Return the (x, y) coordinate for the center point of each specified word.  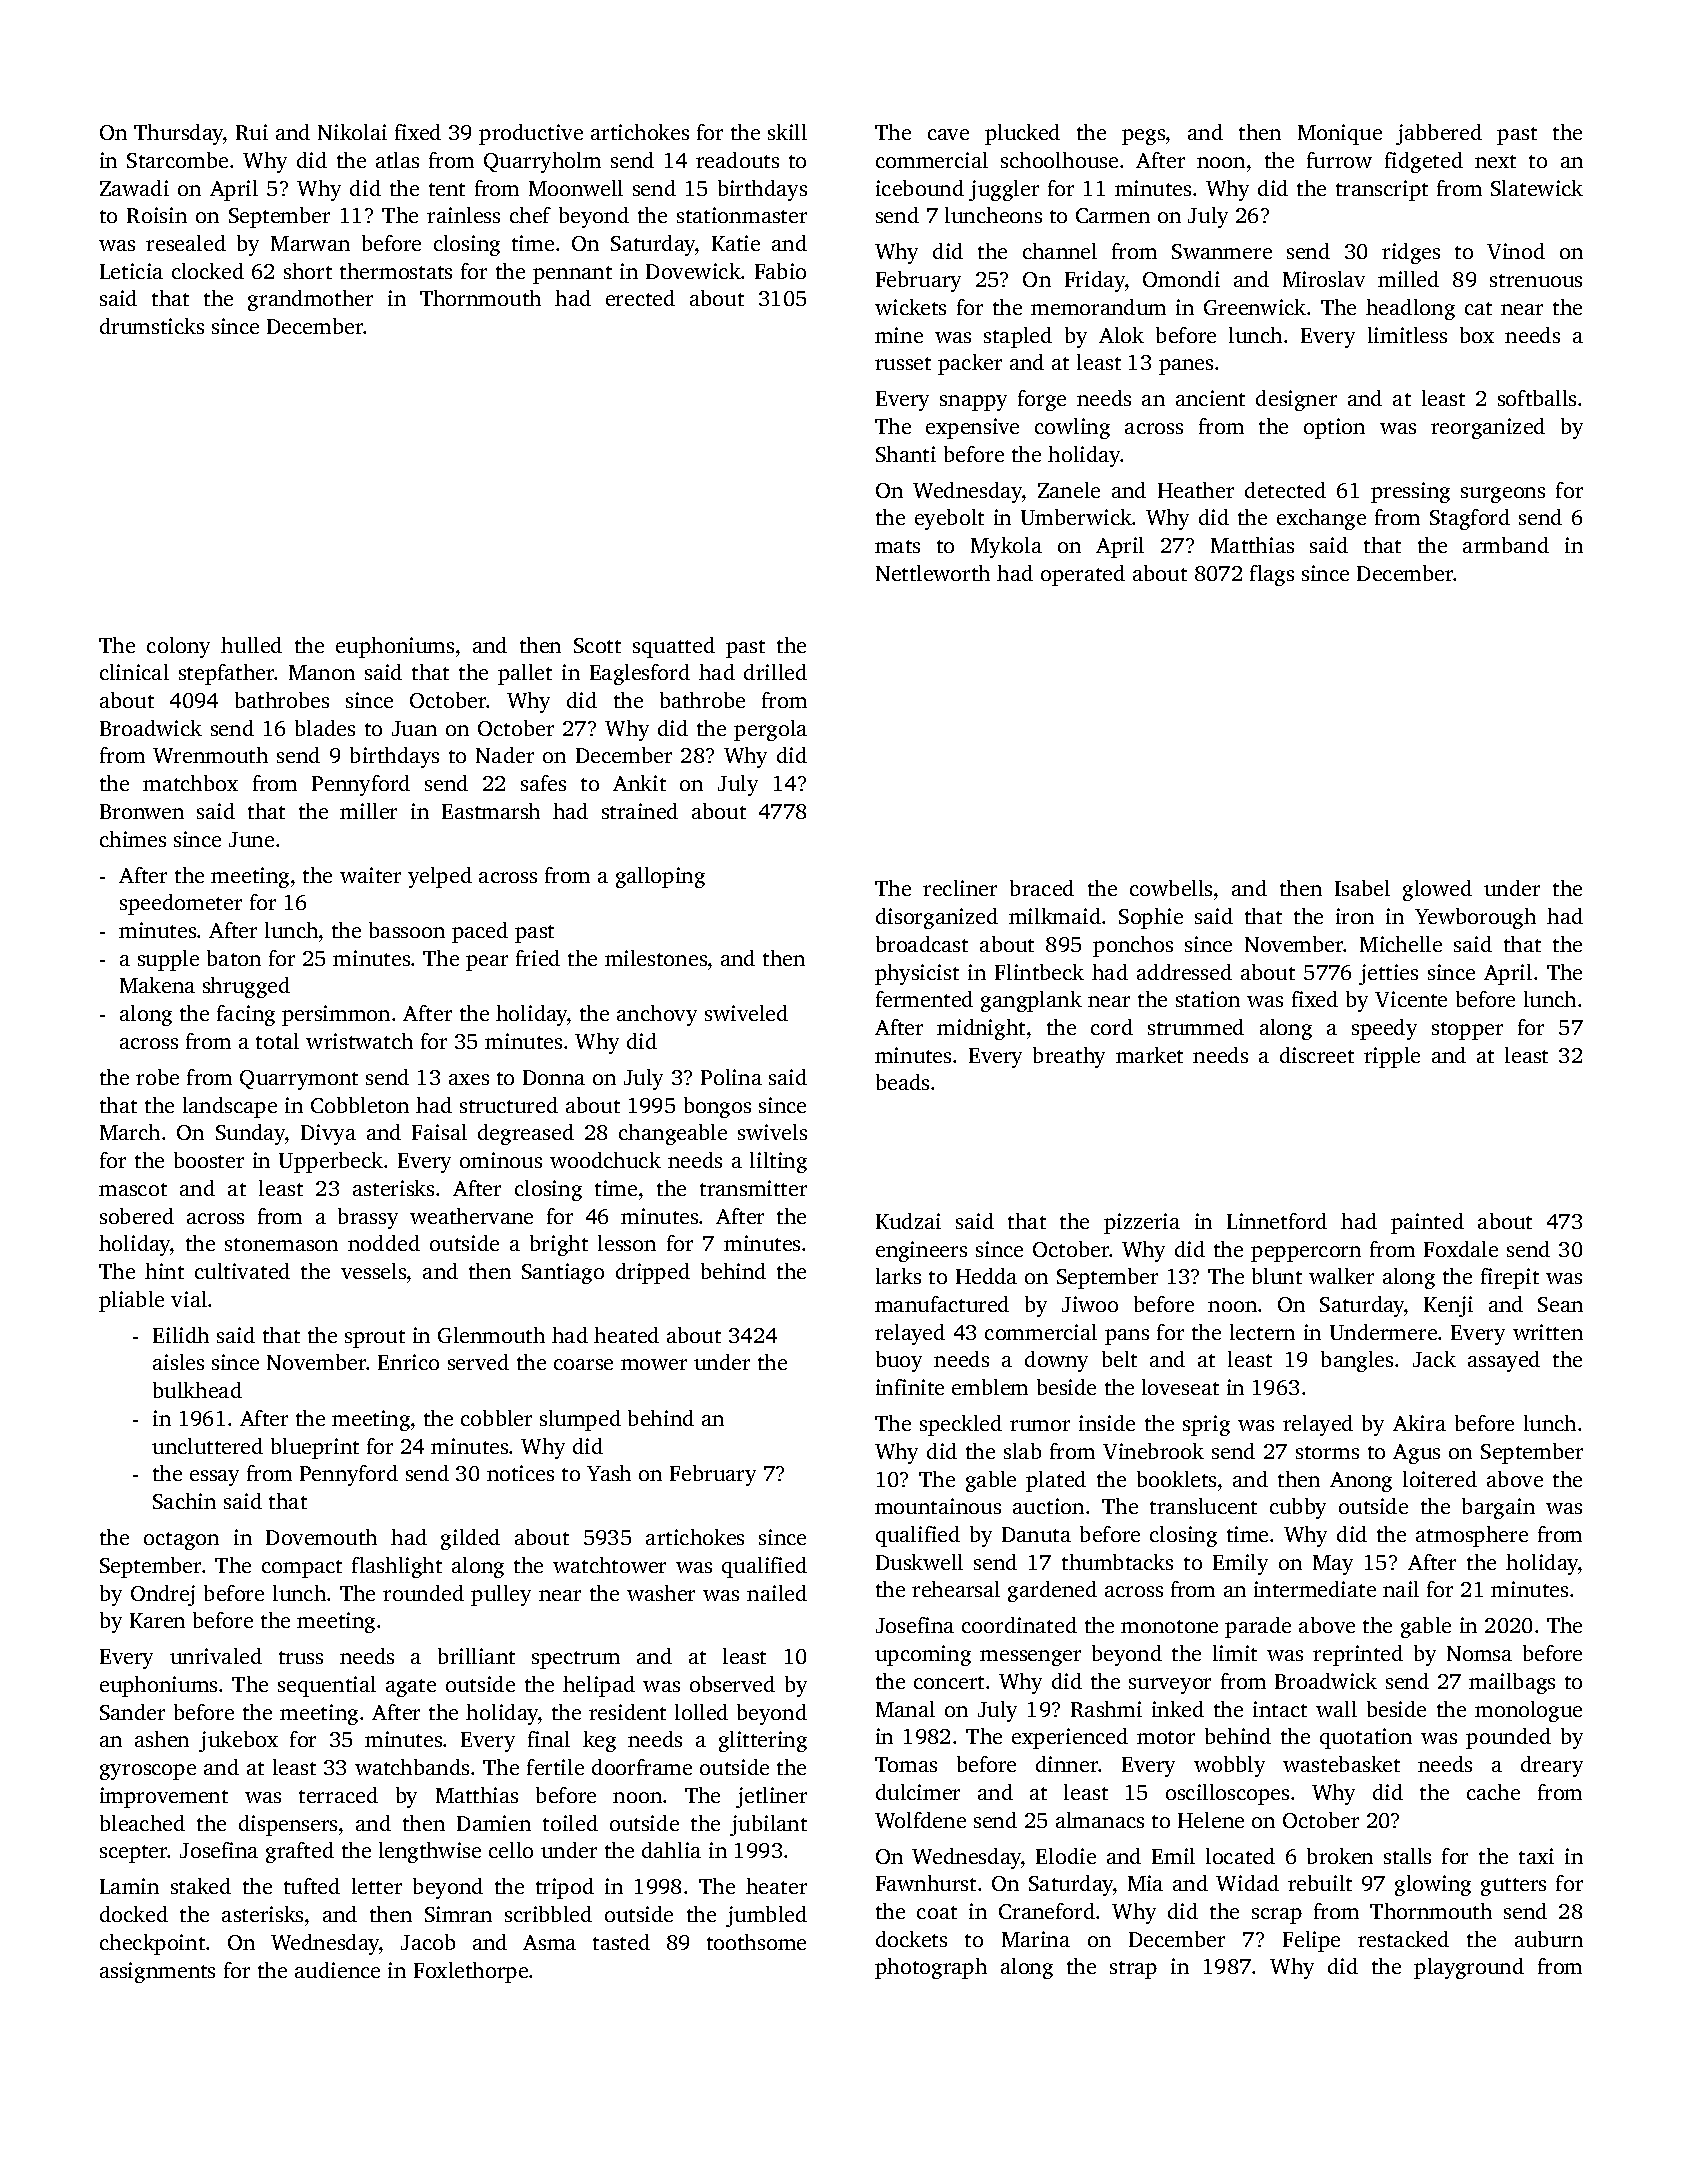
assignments (157, 1972)
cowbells (1171, 888)
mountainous (938, 1506)
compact (302, 1569)
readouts (737, 160)
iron (1355, 916)
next (1495, 161)
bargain (1498, 1508)
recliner (960, 888)
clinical (134, 672)
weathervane (471, 1216)
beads (902, 1082)
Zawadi (134, 188)
